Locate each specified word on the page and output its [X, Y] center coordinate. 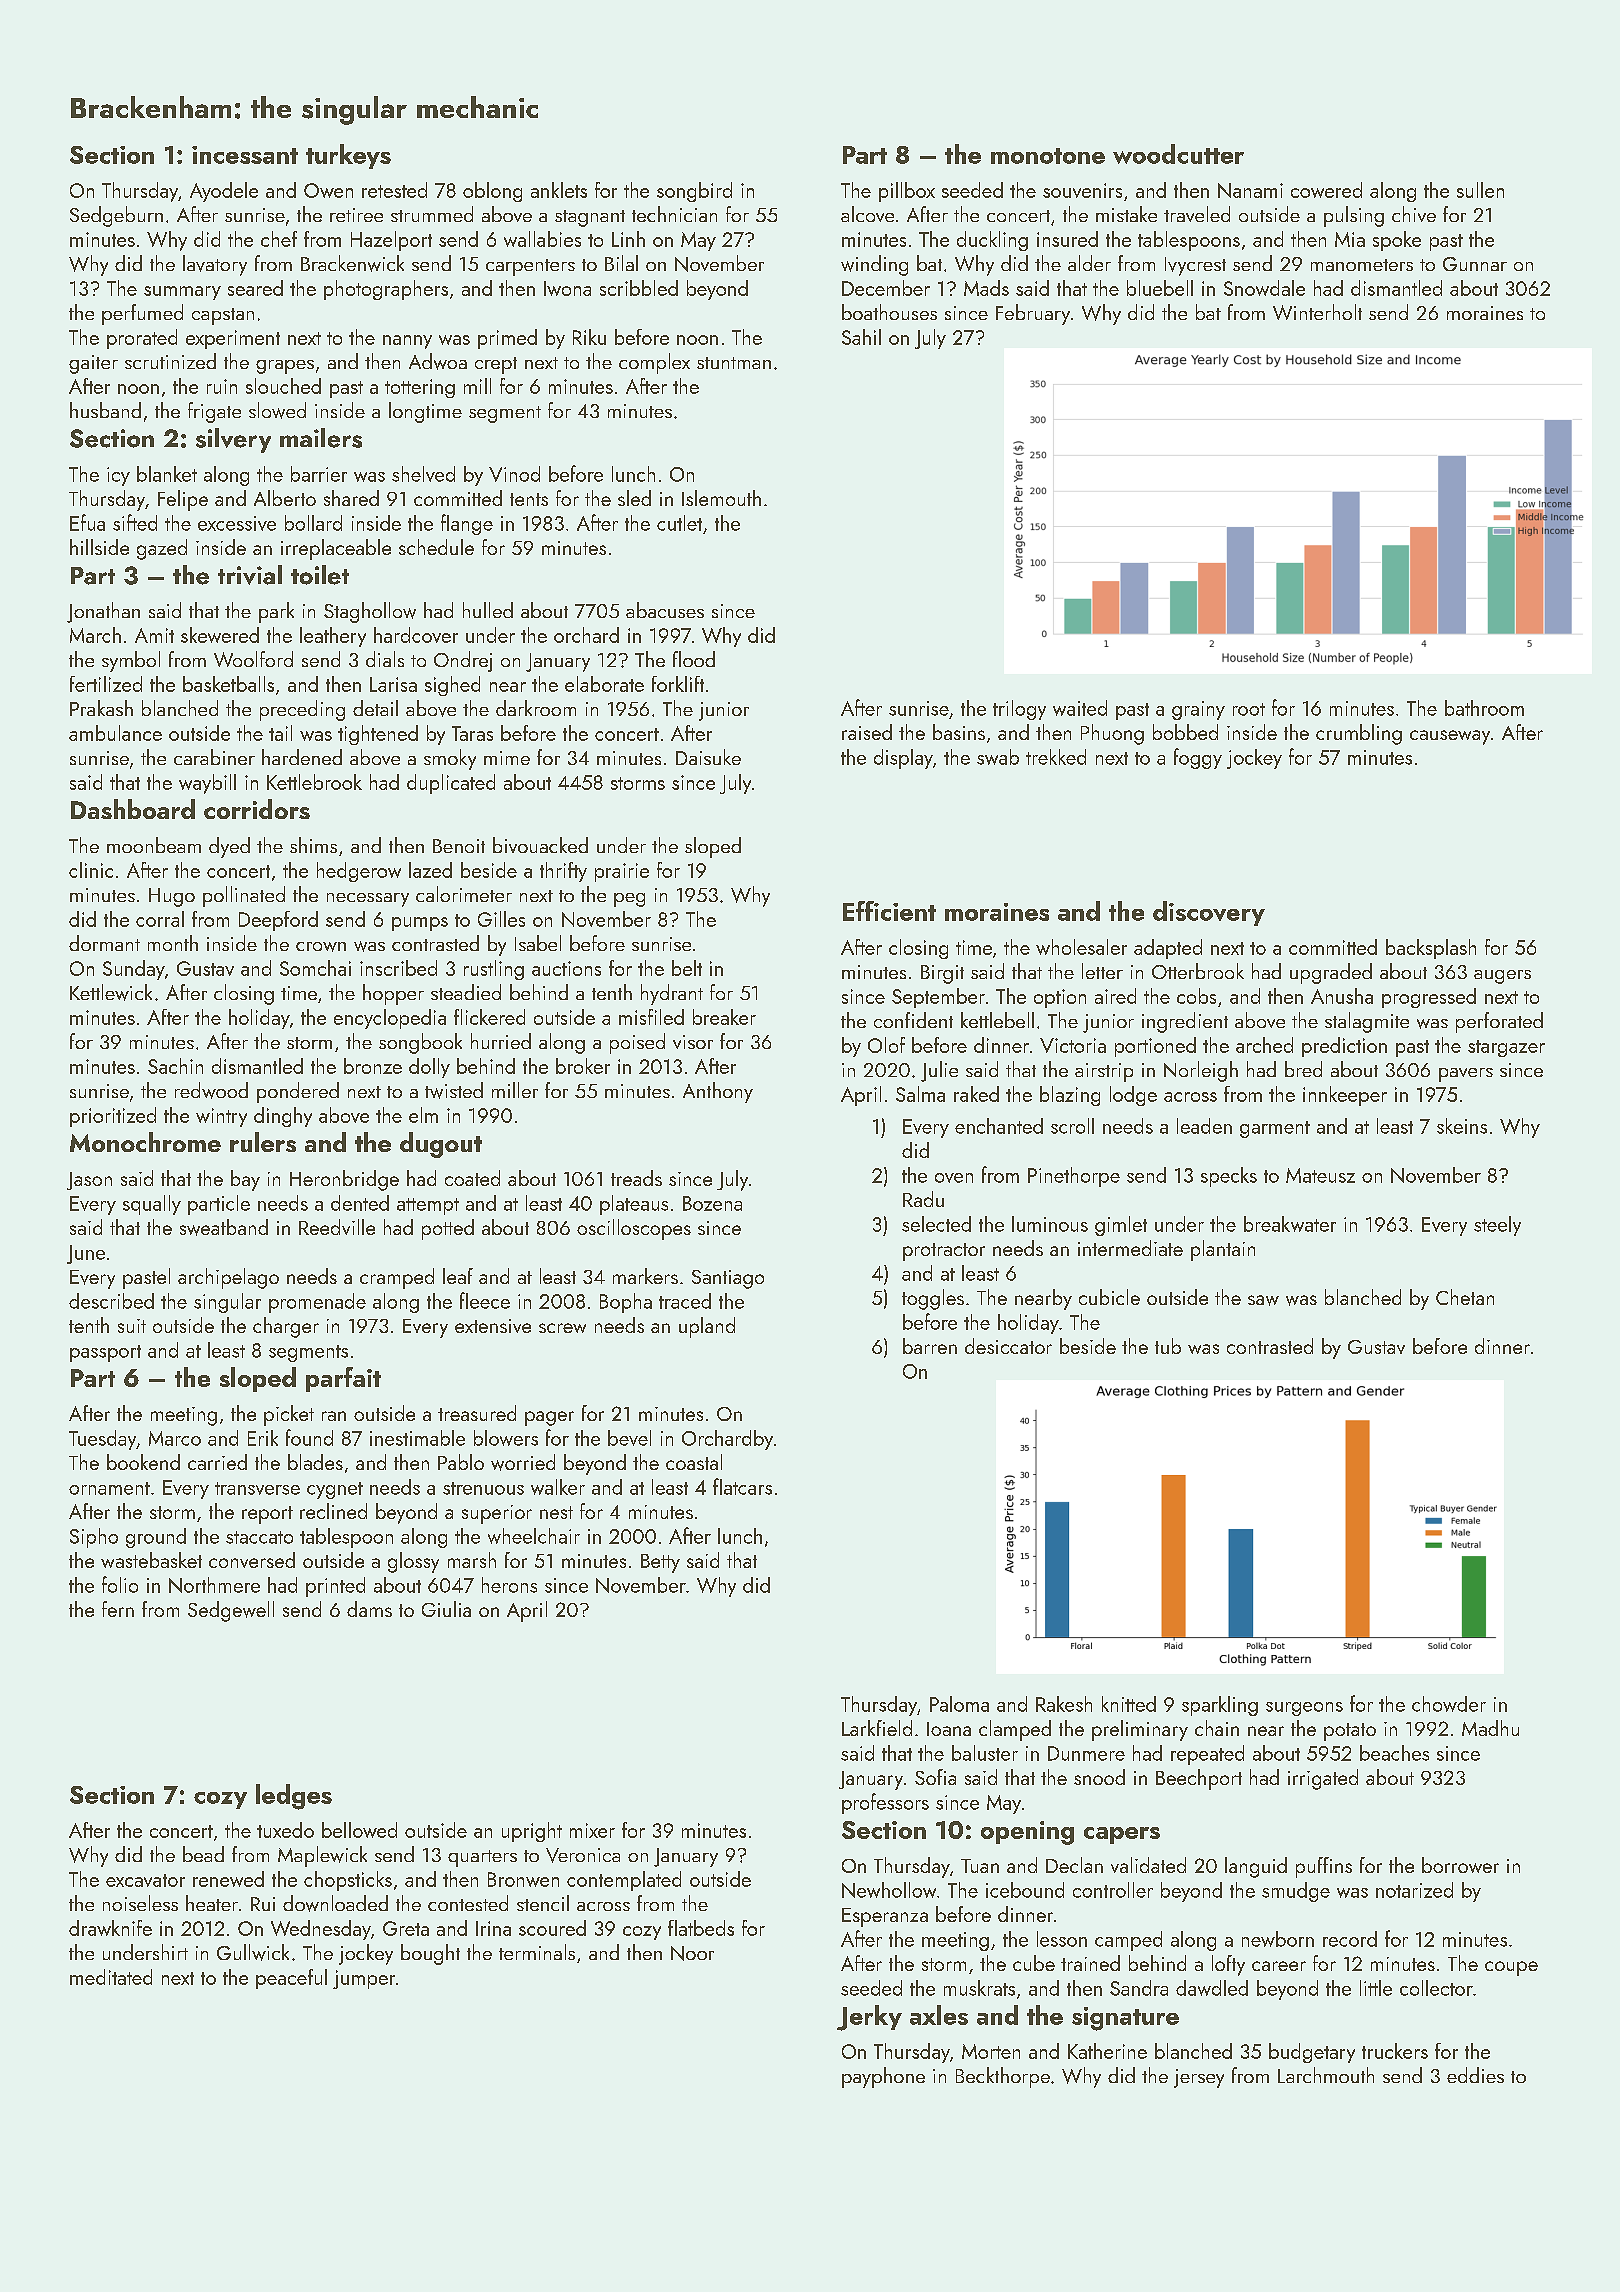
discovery [1209, 913]
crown [321, 947]
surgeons [1304, 1709]
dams [369, 1609]
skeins [1462, 1126]
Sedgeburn [116, 216]
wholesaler [1081, 947]
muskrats [979, 1988]
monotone [1048, 156]
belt [687, 968]
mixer [592, 1830]
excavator [145, 1880]
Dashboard [133, 809]
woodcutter [1178, 154]
